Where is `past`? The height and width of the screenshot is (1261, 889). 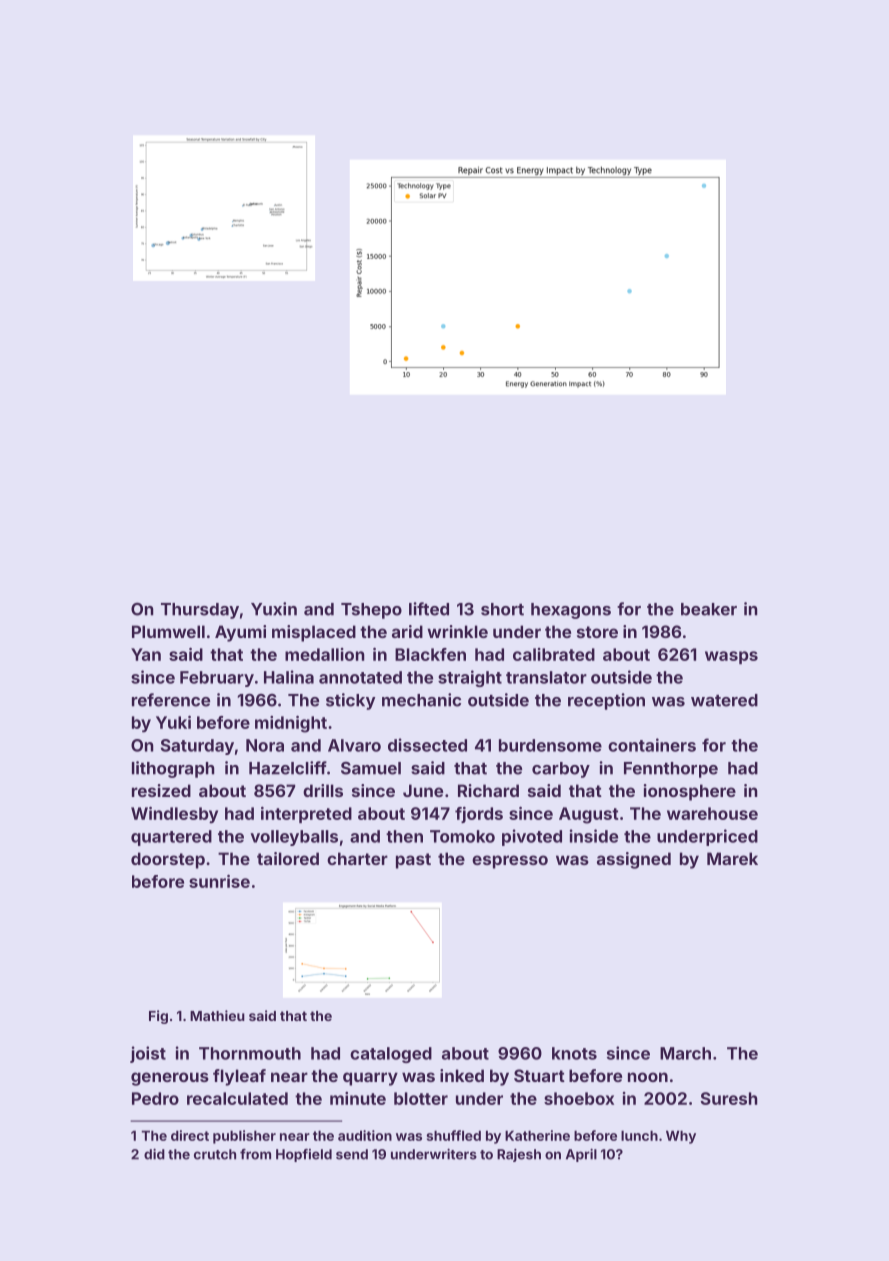 past is located at coordinates (413, 861).
